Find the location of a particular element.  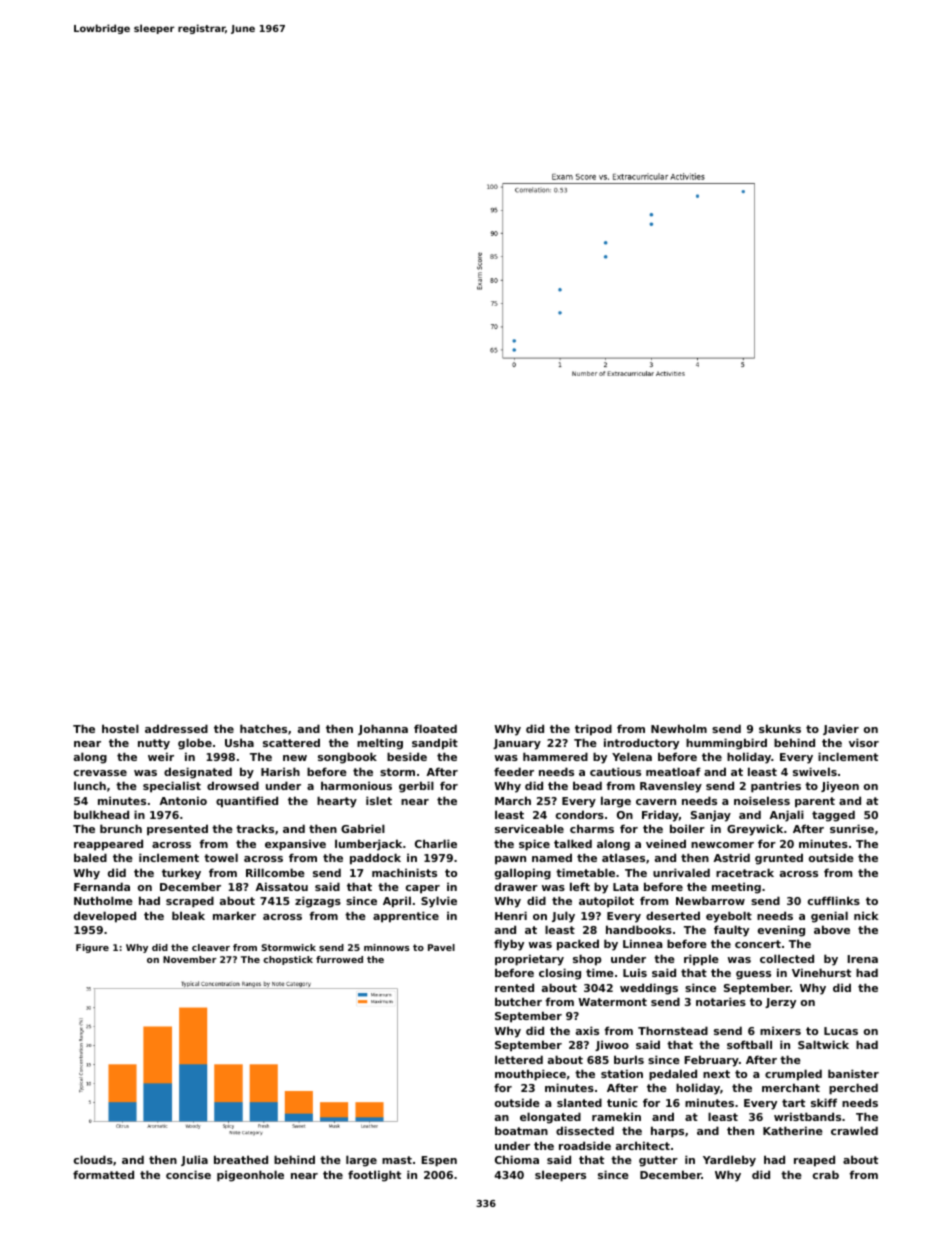

clouds is located at coordinates (93, 1159).
